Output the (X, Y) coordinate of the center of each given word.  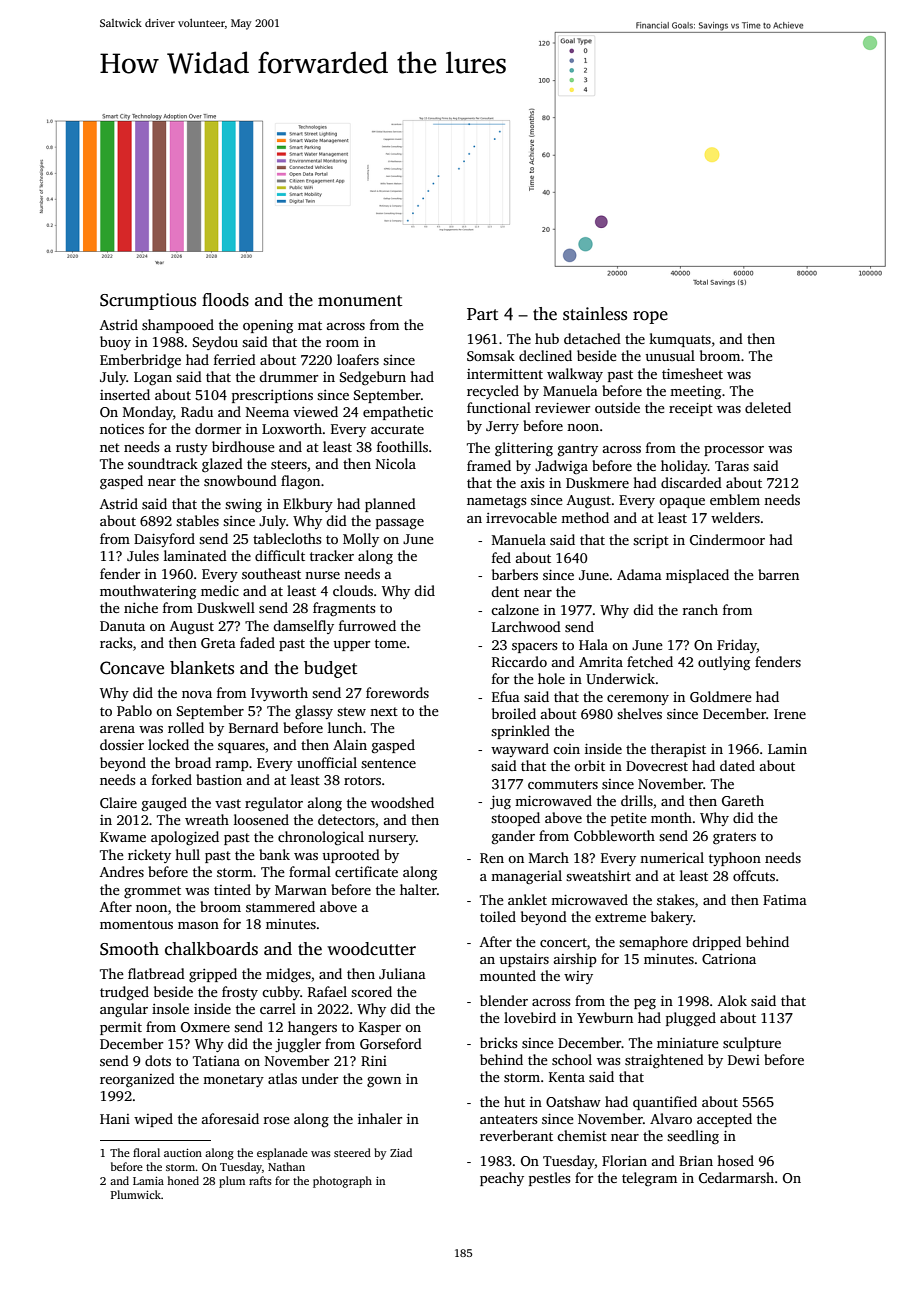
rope (650, 317)
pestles (549, 1179)
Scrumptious (148, 301)
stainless (595, 314)
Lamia (148, 1181)
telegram (649, 1179)
